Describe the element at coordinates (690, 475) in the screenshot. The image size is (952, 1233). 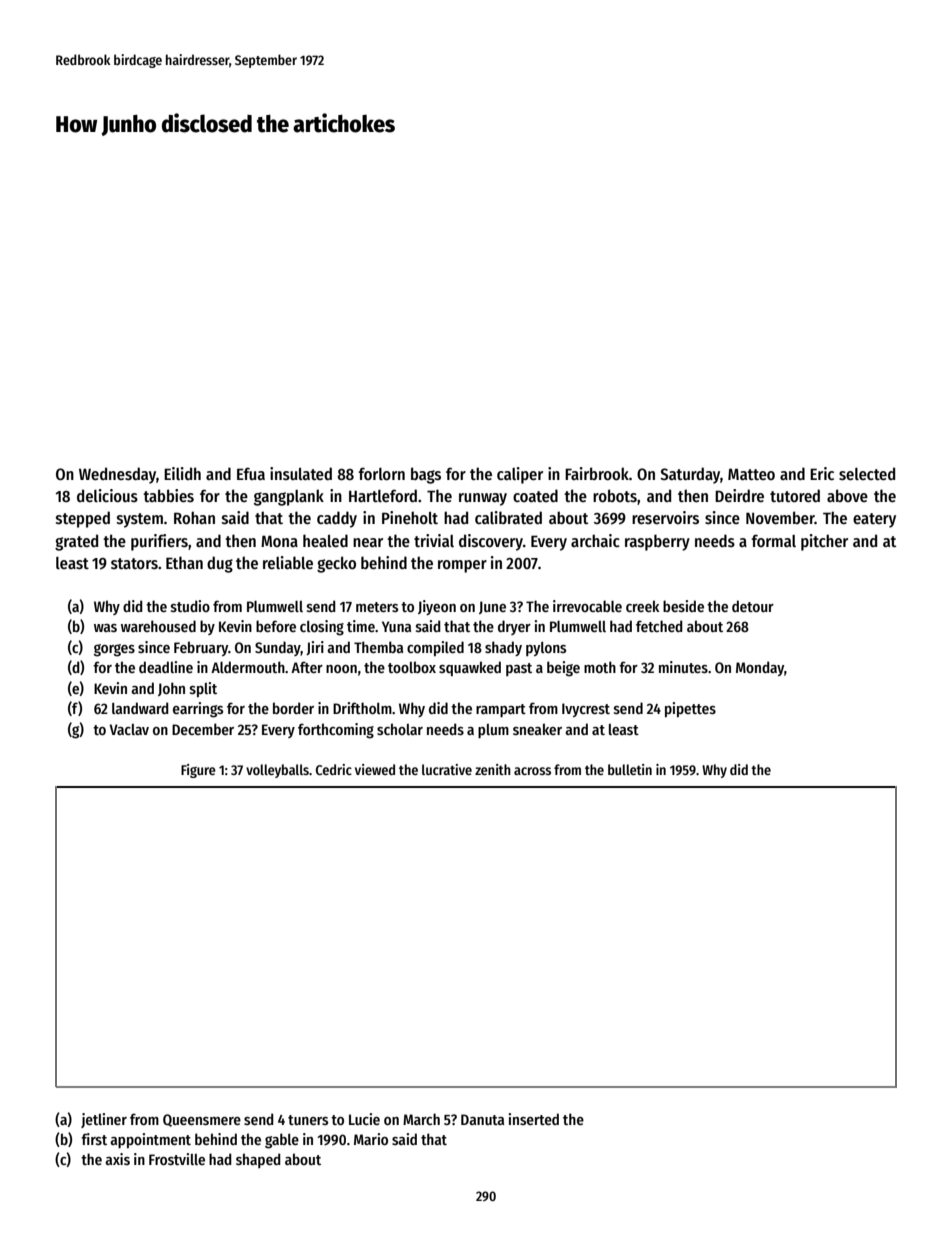
I see `Saturday` at that location.
